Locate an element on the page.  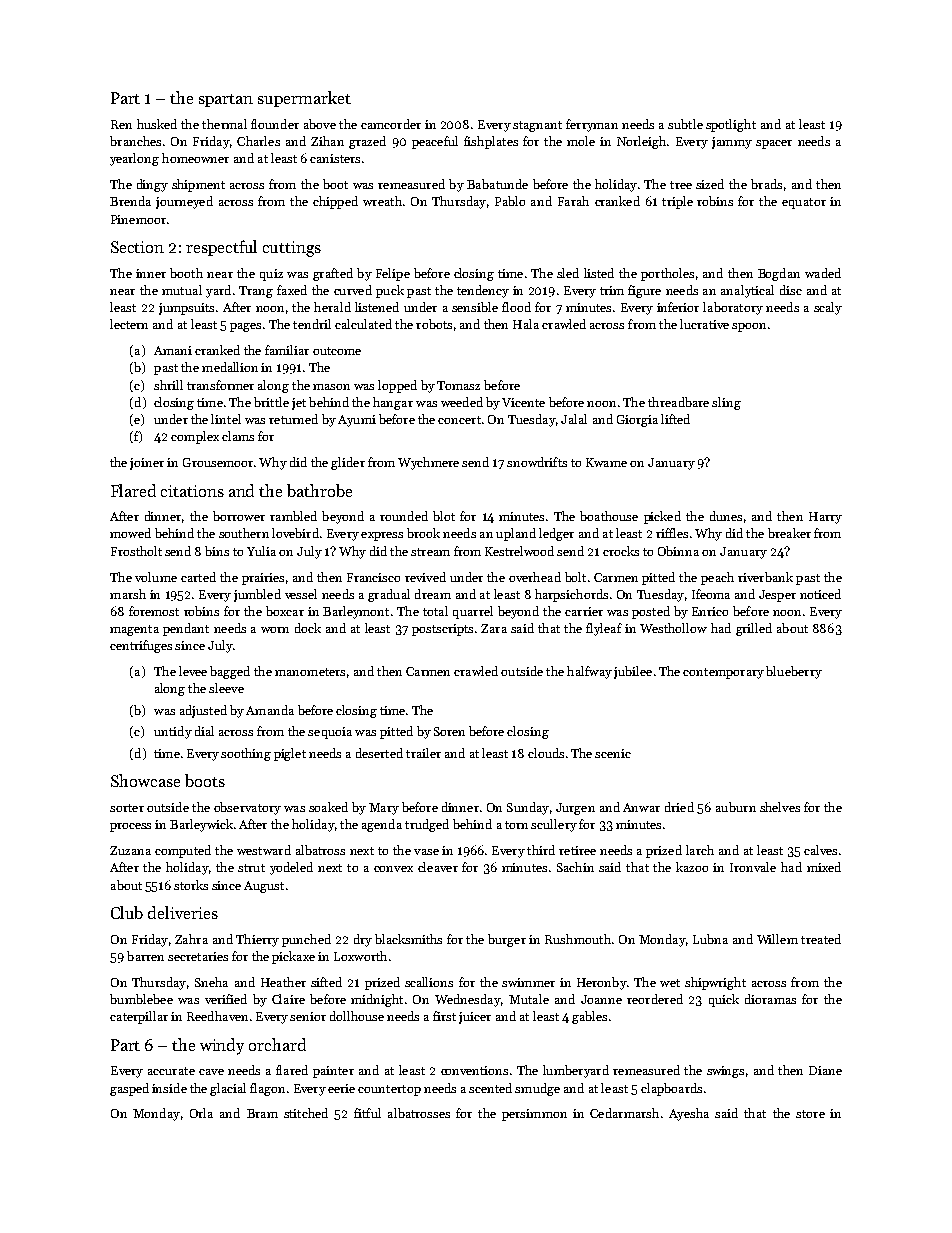
jammy is located at coordinates (732, 143).
